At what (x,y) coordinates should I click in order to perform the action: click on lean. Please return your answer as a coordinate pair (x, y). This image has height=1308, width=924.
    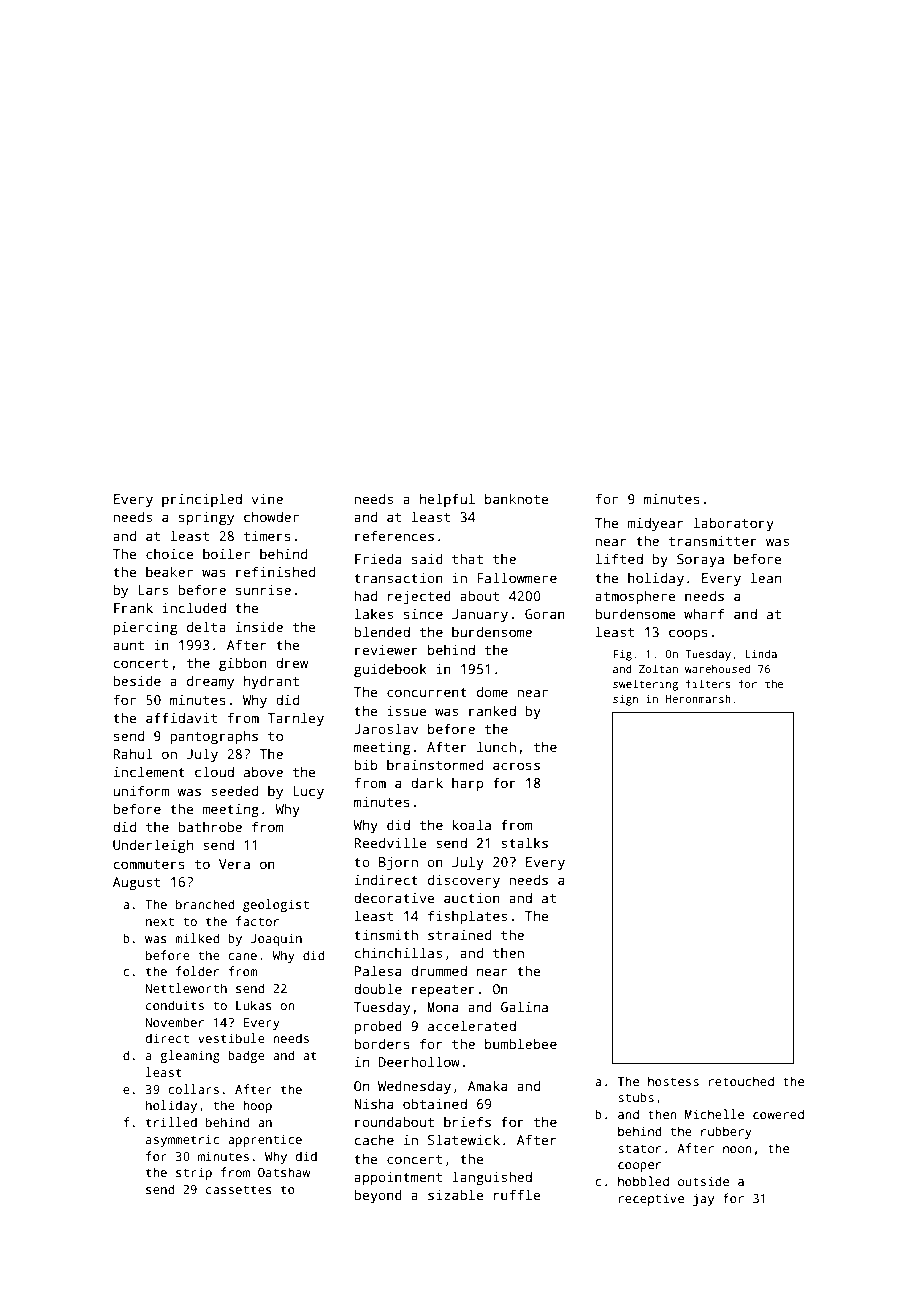
    Looking at the image, I should click on (766, 577).
